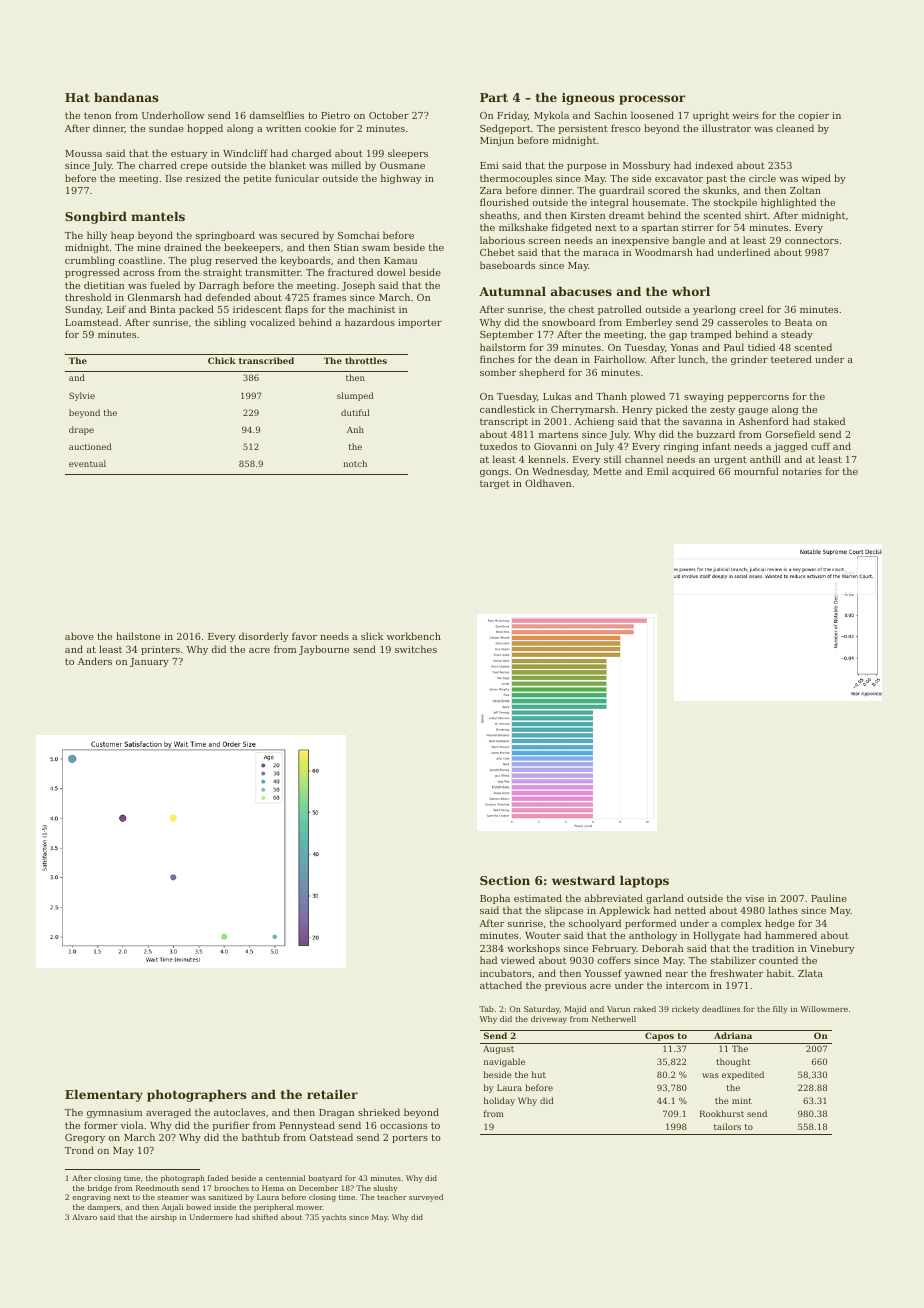 The image size is (924, 1308). Describe the element at coordinates (285, 1178) in the screenshot. I see `centennial` at that location.
